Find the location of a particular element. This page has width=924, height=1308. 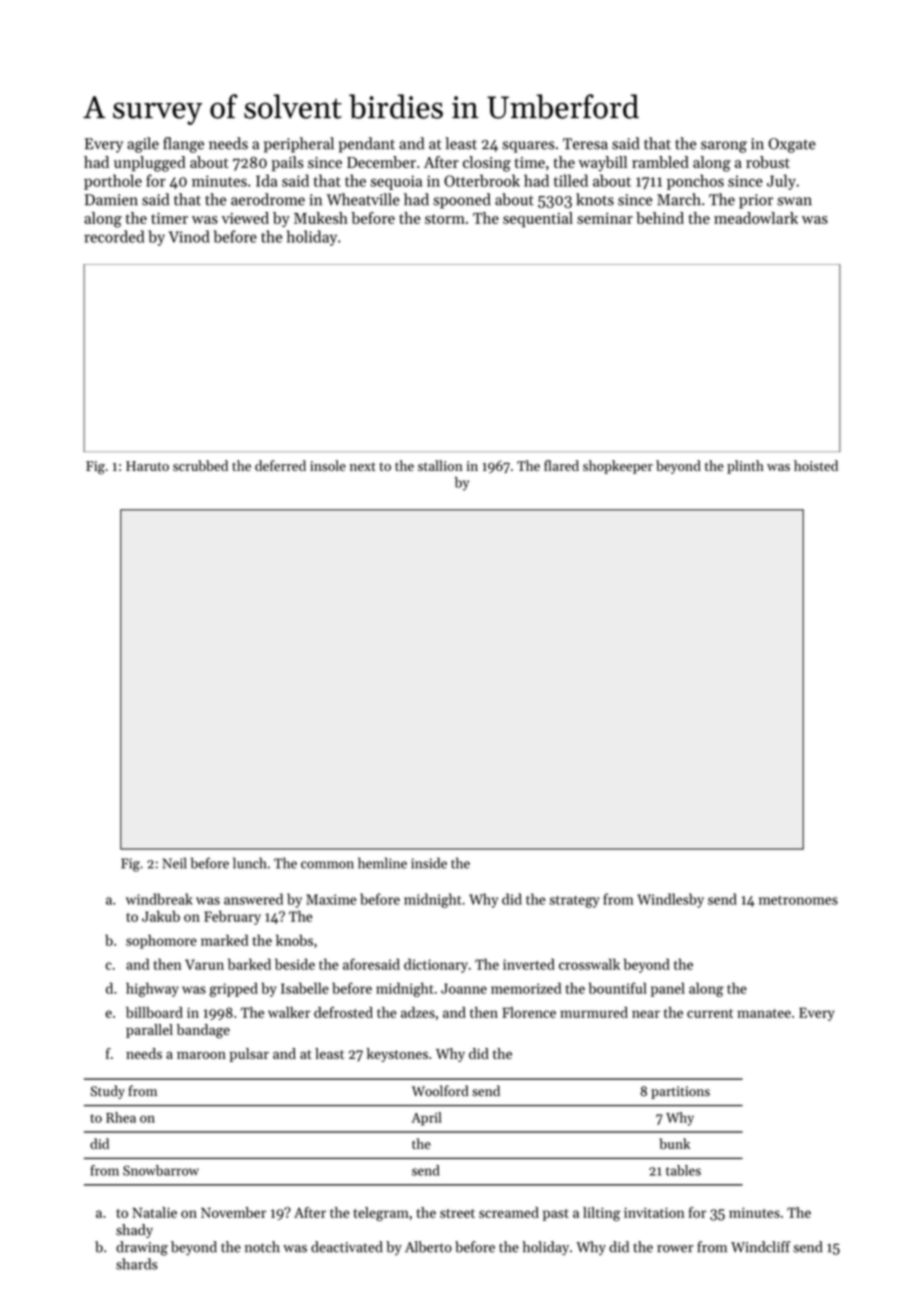

metronomes is located at coordinates (798, 900).
